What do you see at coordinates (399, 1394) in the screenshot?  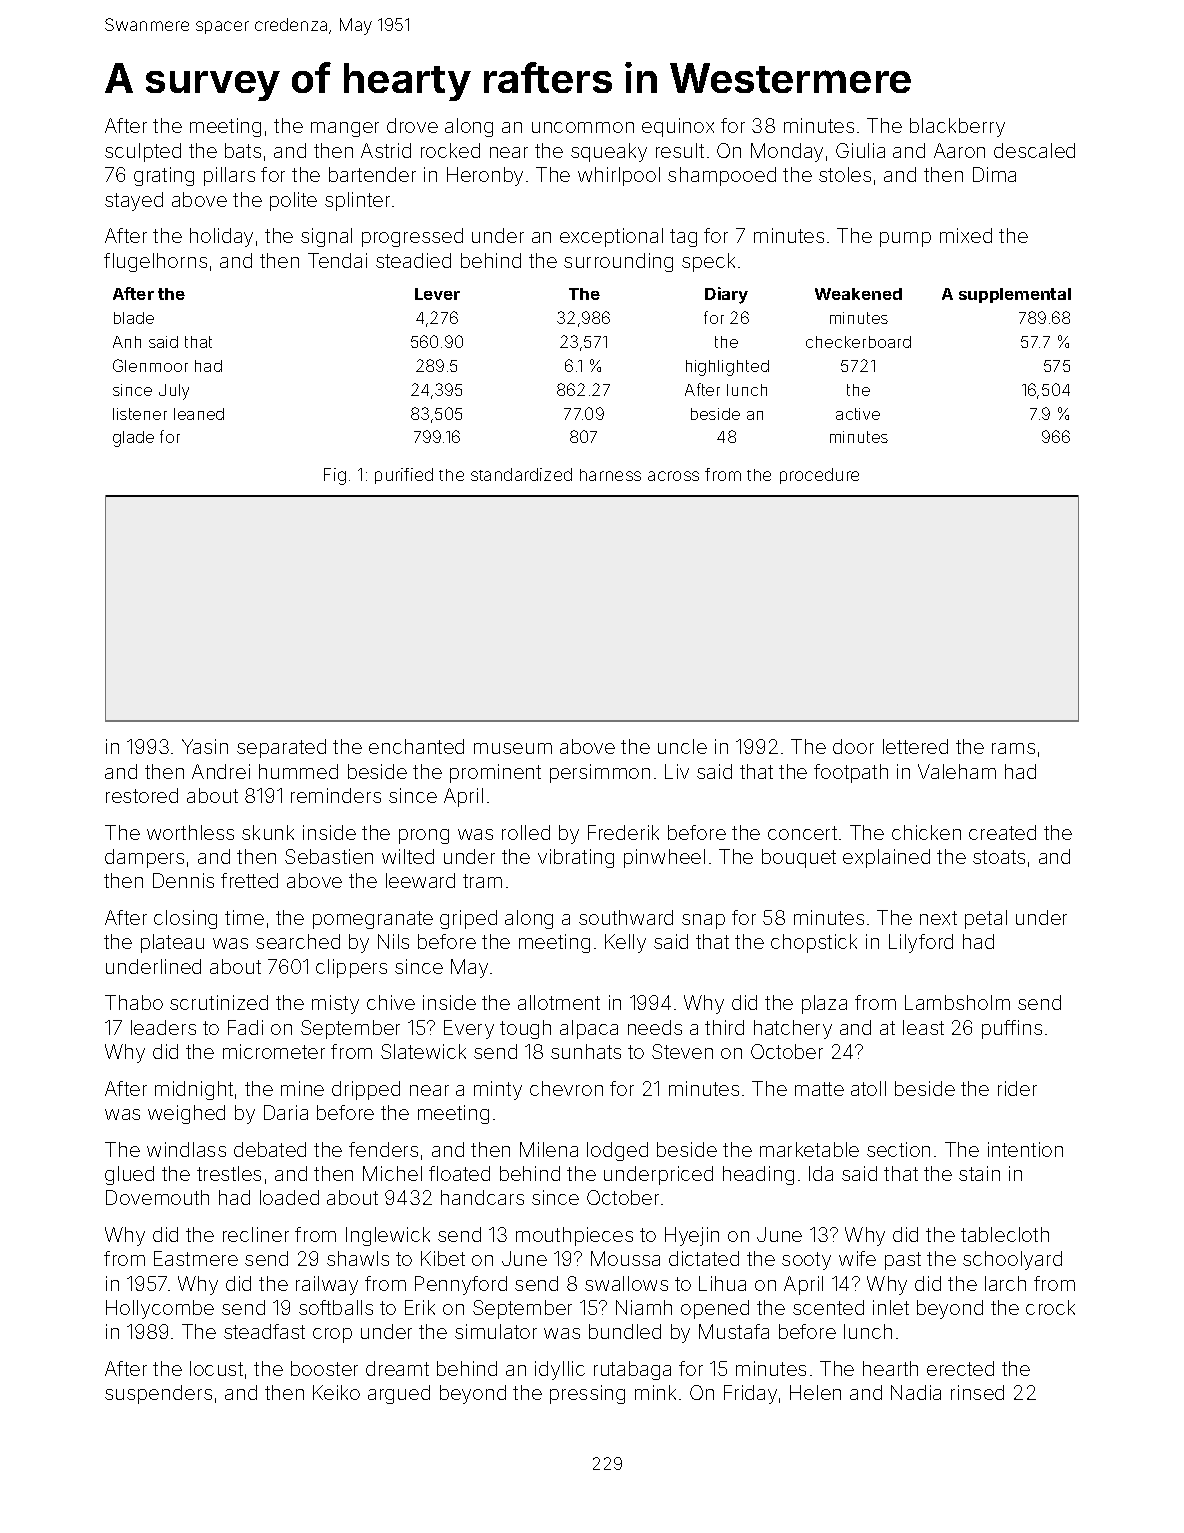 I see `argued` at bounding box center [399, 1394].
